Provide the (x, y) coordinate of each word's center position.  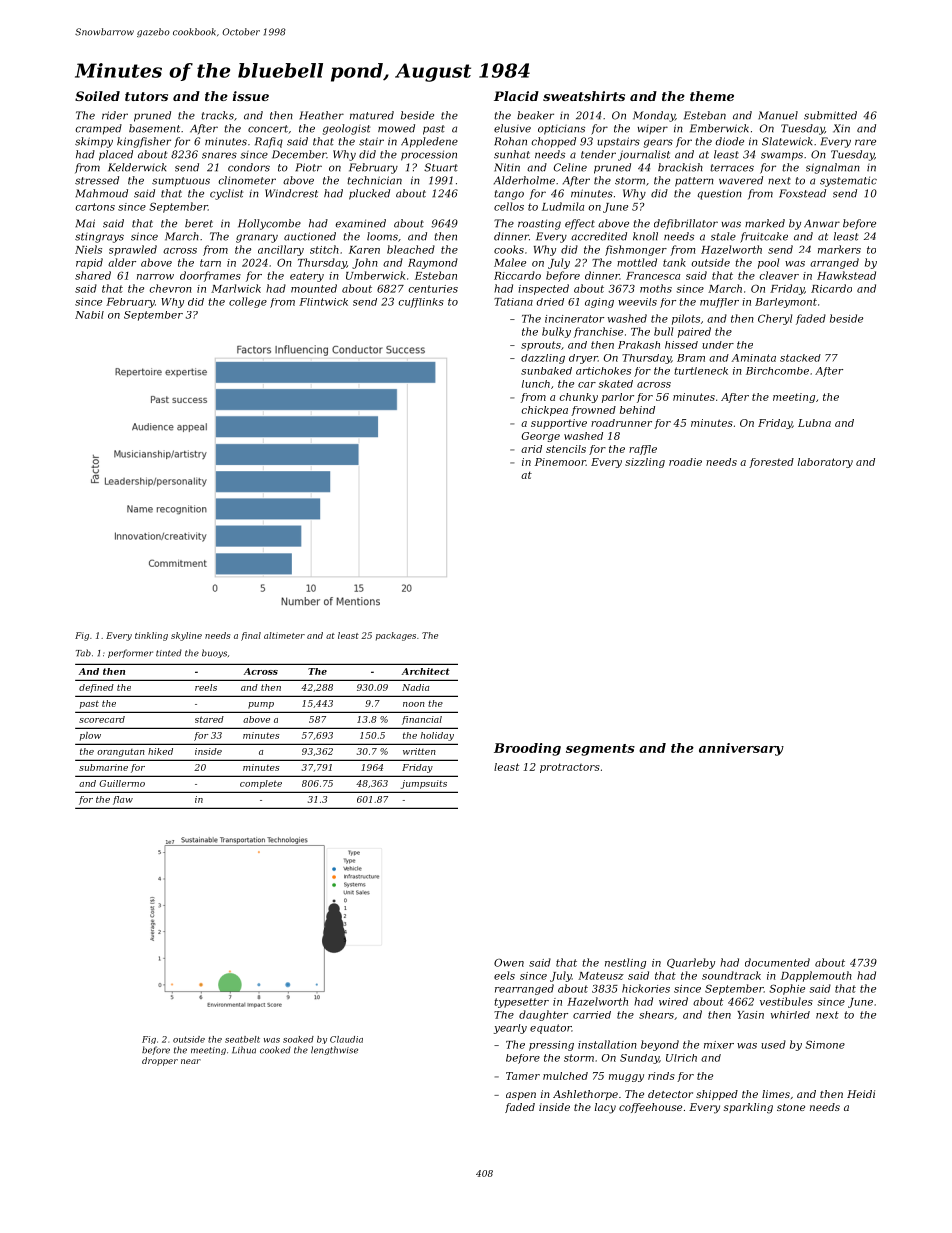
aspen (521, 1096)
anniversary (741, 749)
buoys (214, 653)
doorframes (210, 276)
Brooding (527, 749)
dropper (160, 1061)
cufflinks (421, 303)
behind (637, 410)
